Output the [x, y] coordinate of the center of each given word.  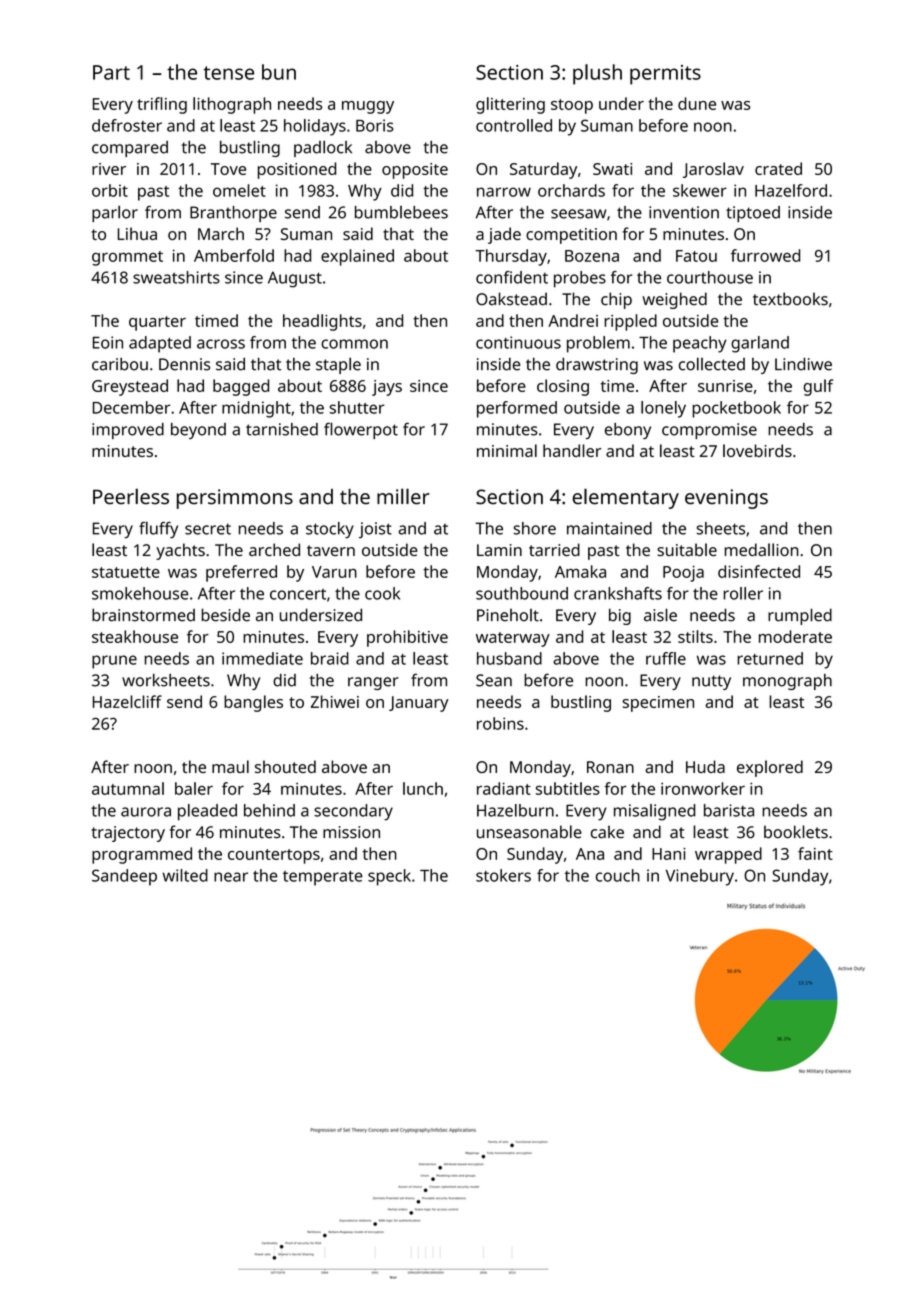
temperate [323, 878]
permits [665, 75]
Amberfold [234, 255]
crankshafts [618, 593]
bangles [253, 703]
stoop [572, 106]
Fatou [696, 256]
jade [504, 235]
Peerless [131, 496]
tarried [554, 549]
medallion [762, 549]
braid [330, 658]
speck [389, 877]
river [109, 169]
